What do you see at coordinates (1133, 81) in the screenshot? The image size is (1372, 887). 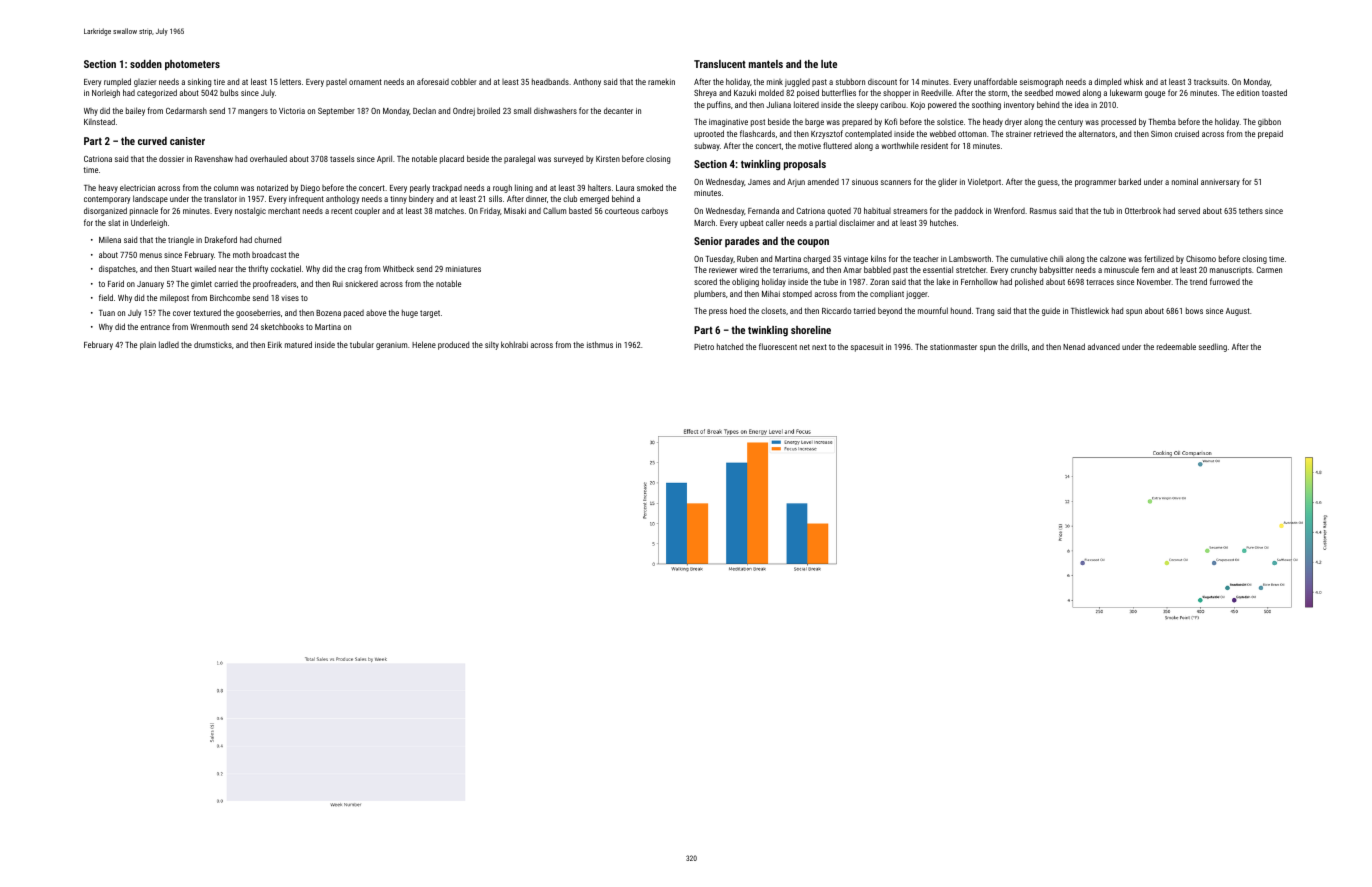 I see `whisk` at bounding box center [1133, 81].
